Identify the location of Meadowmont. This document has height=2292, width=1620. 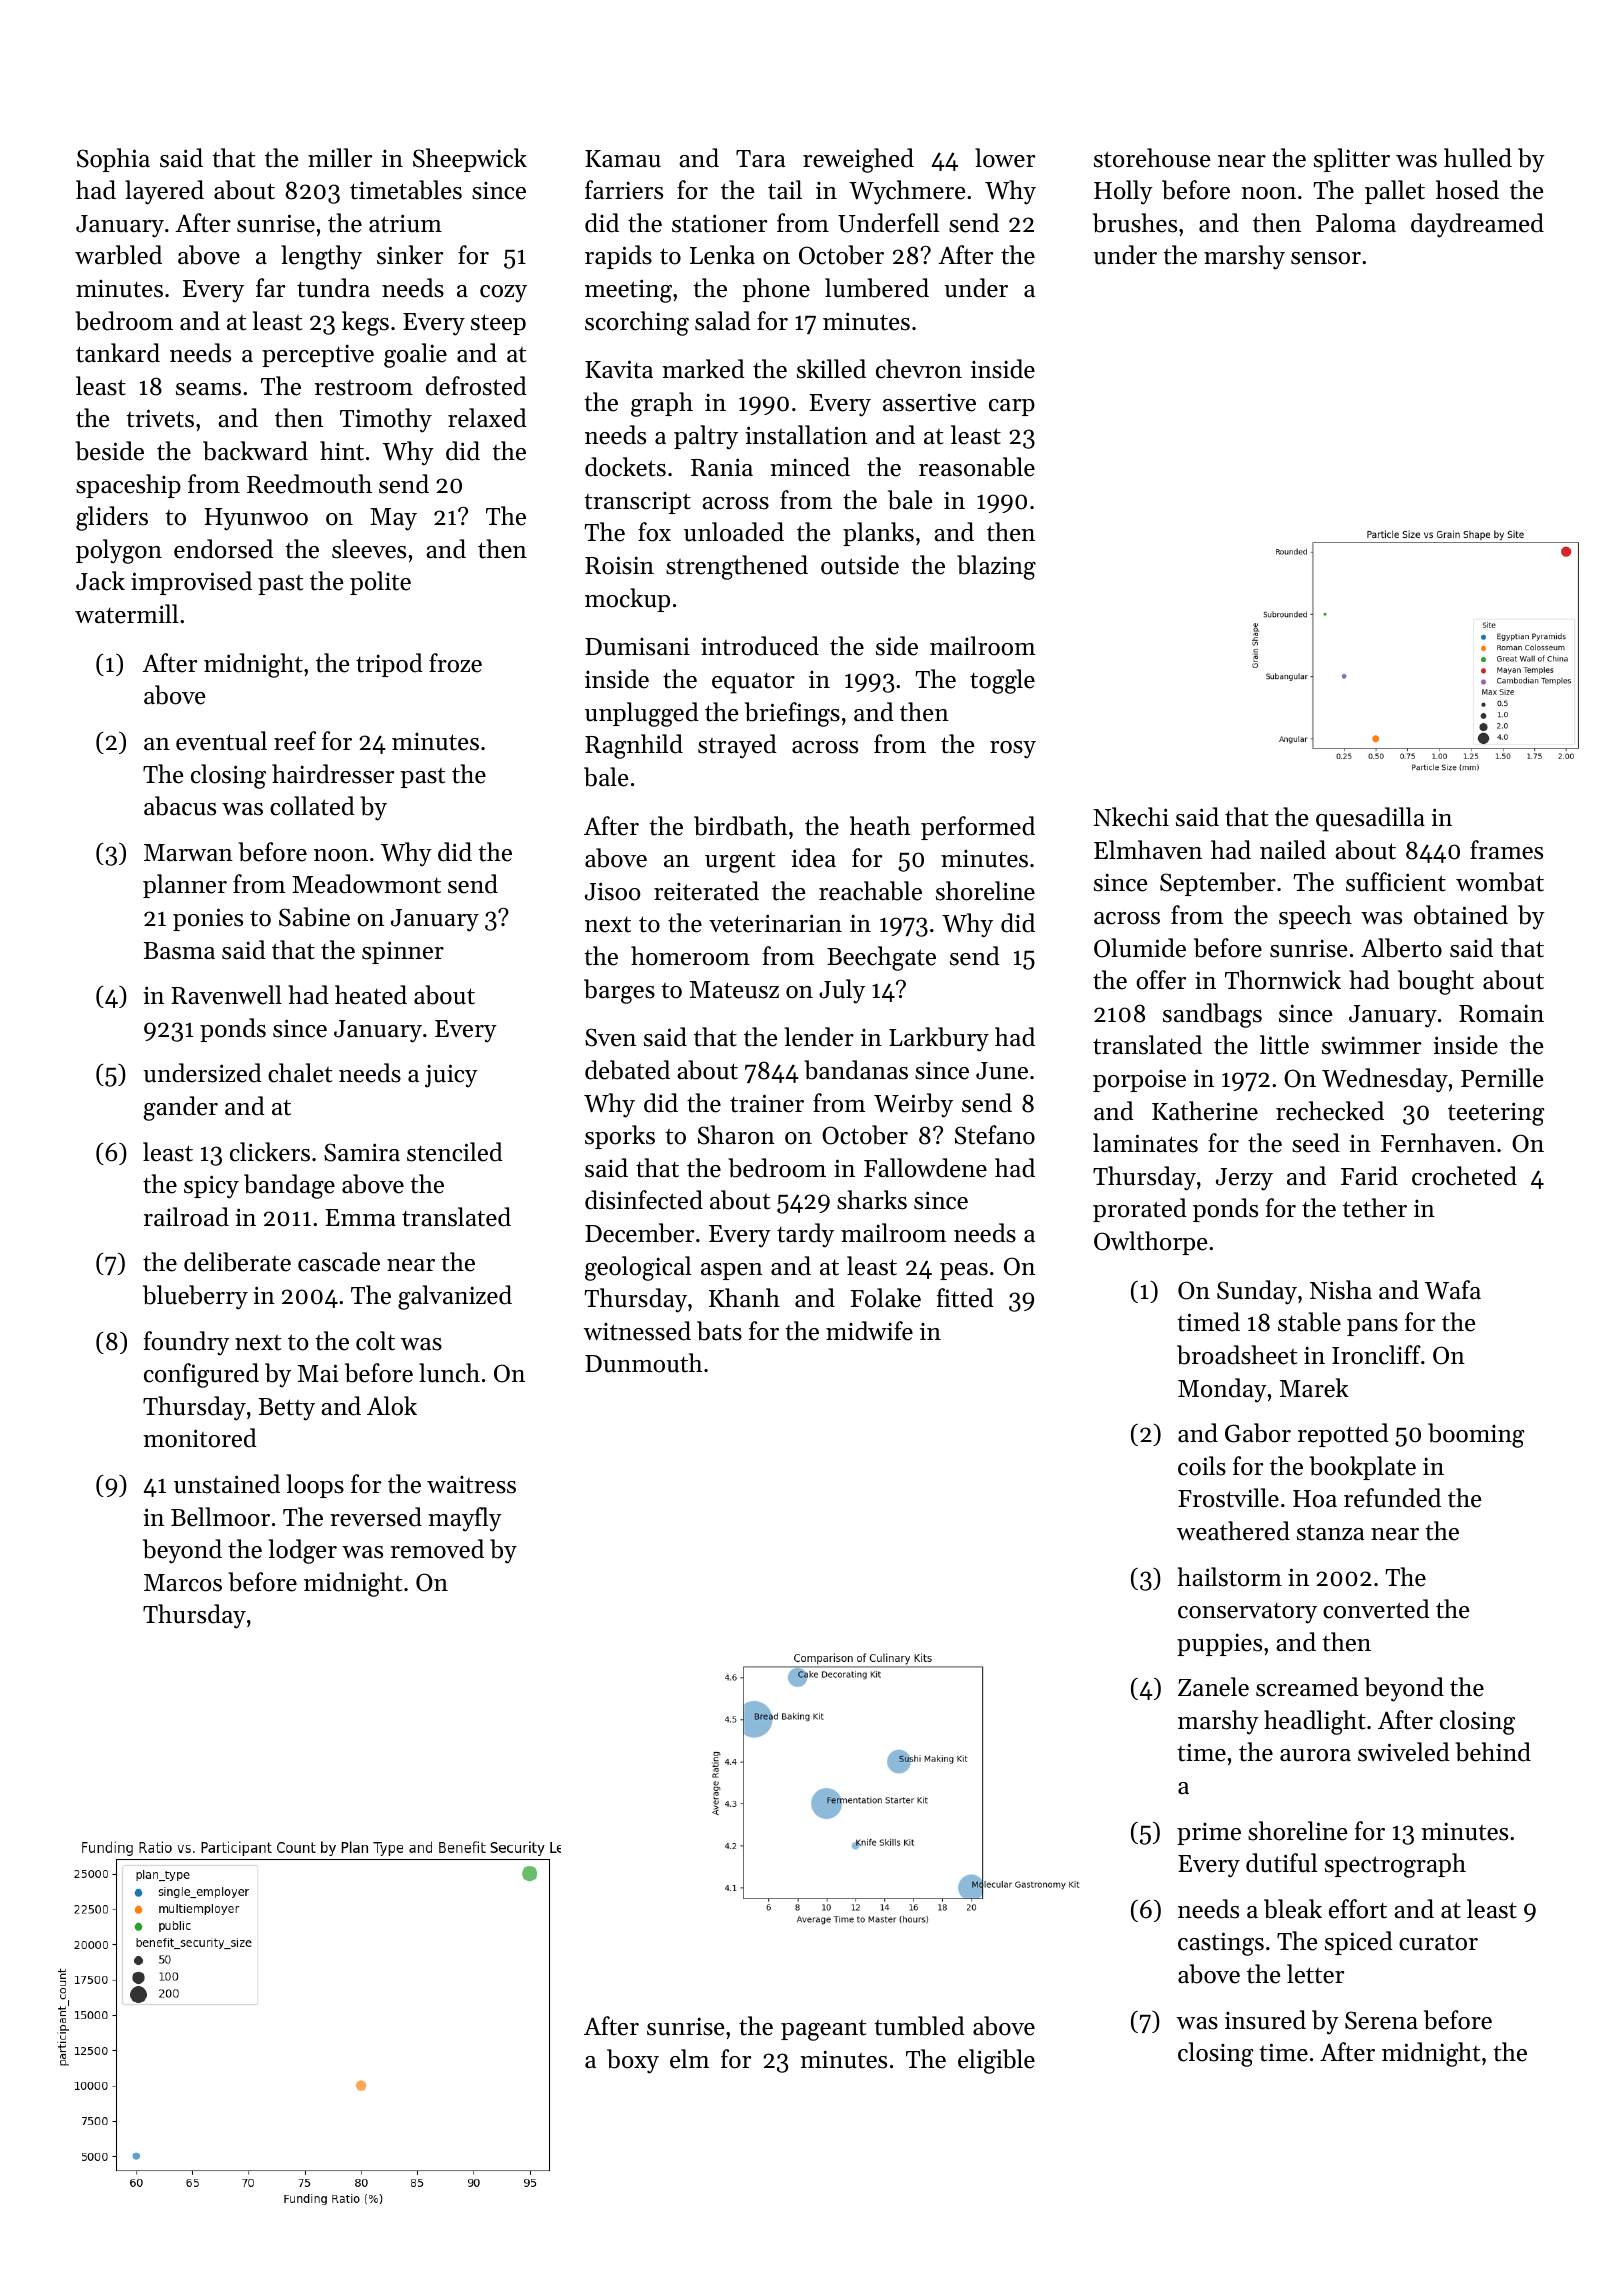
(366, 884).
